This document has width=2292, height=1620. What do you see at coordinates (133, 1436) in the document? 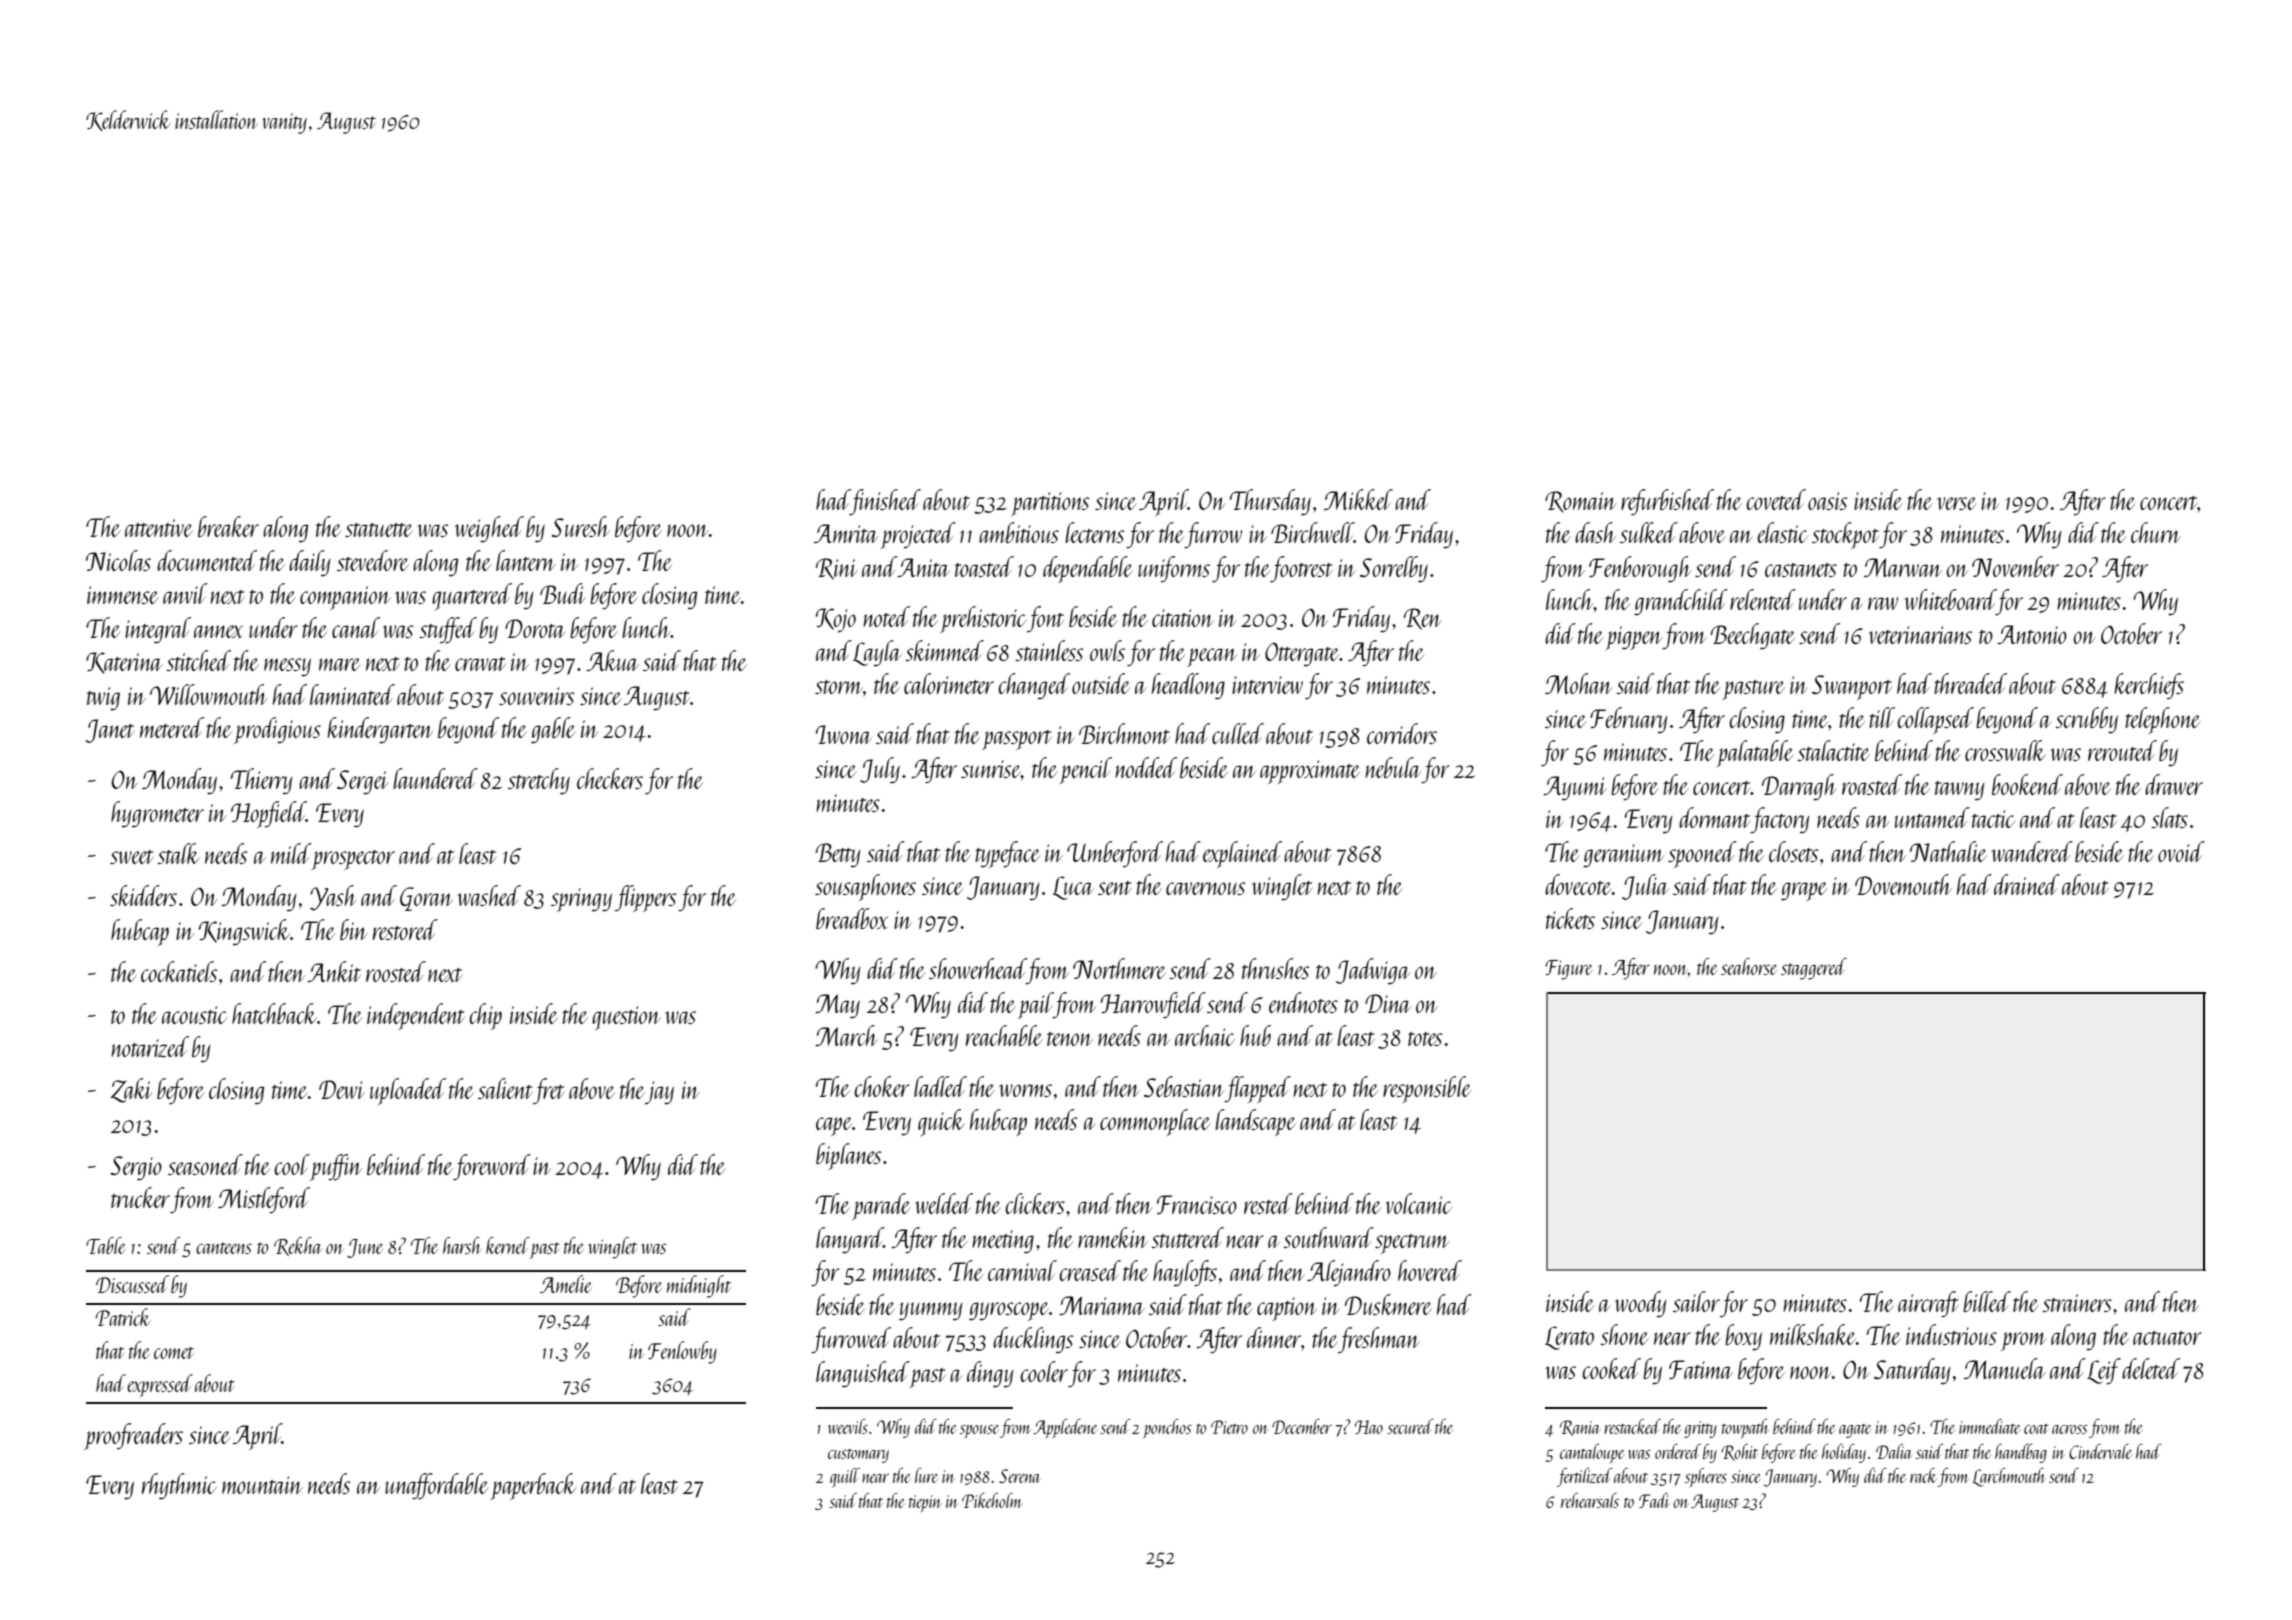
I see `proofreaders` at bounding box center [133, 1436].
